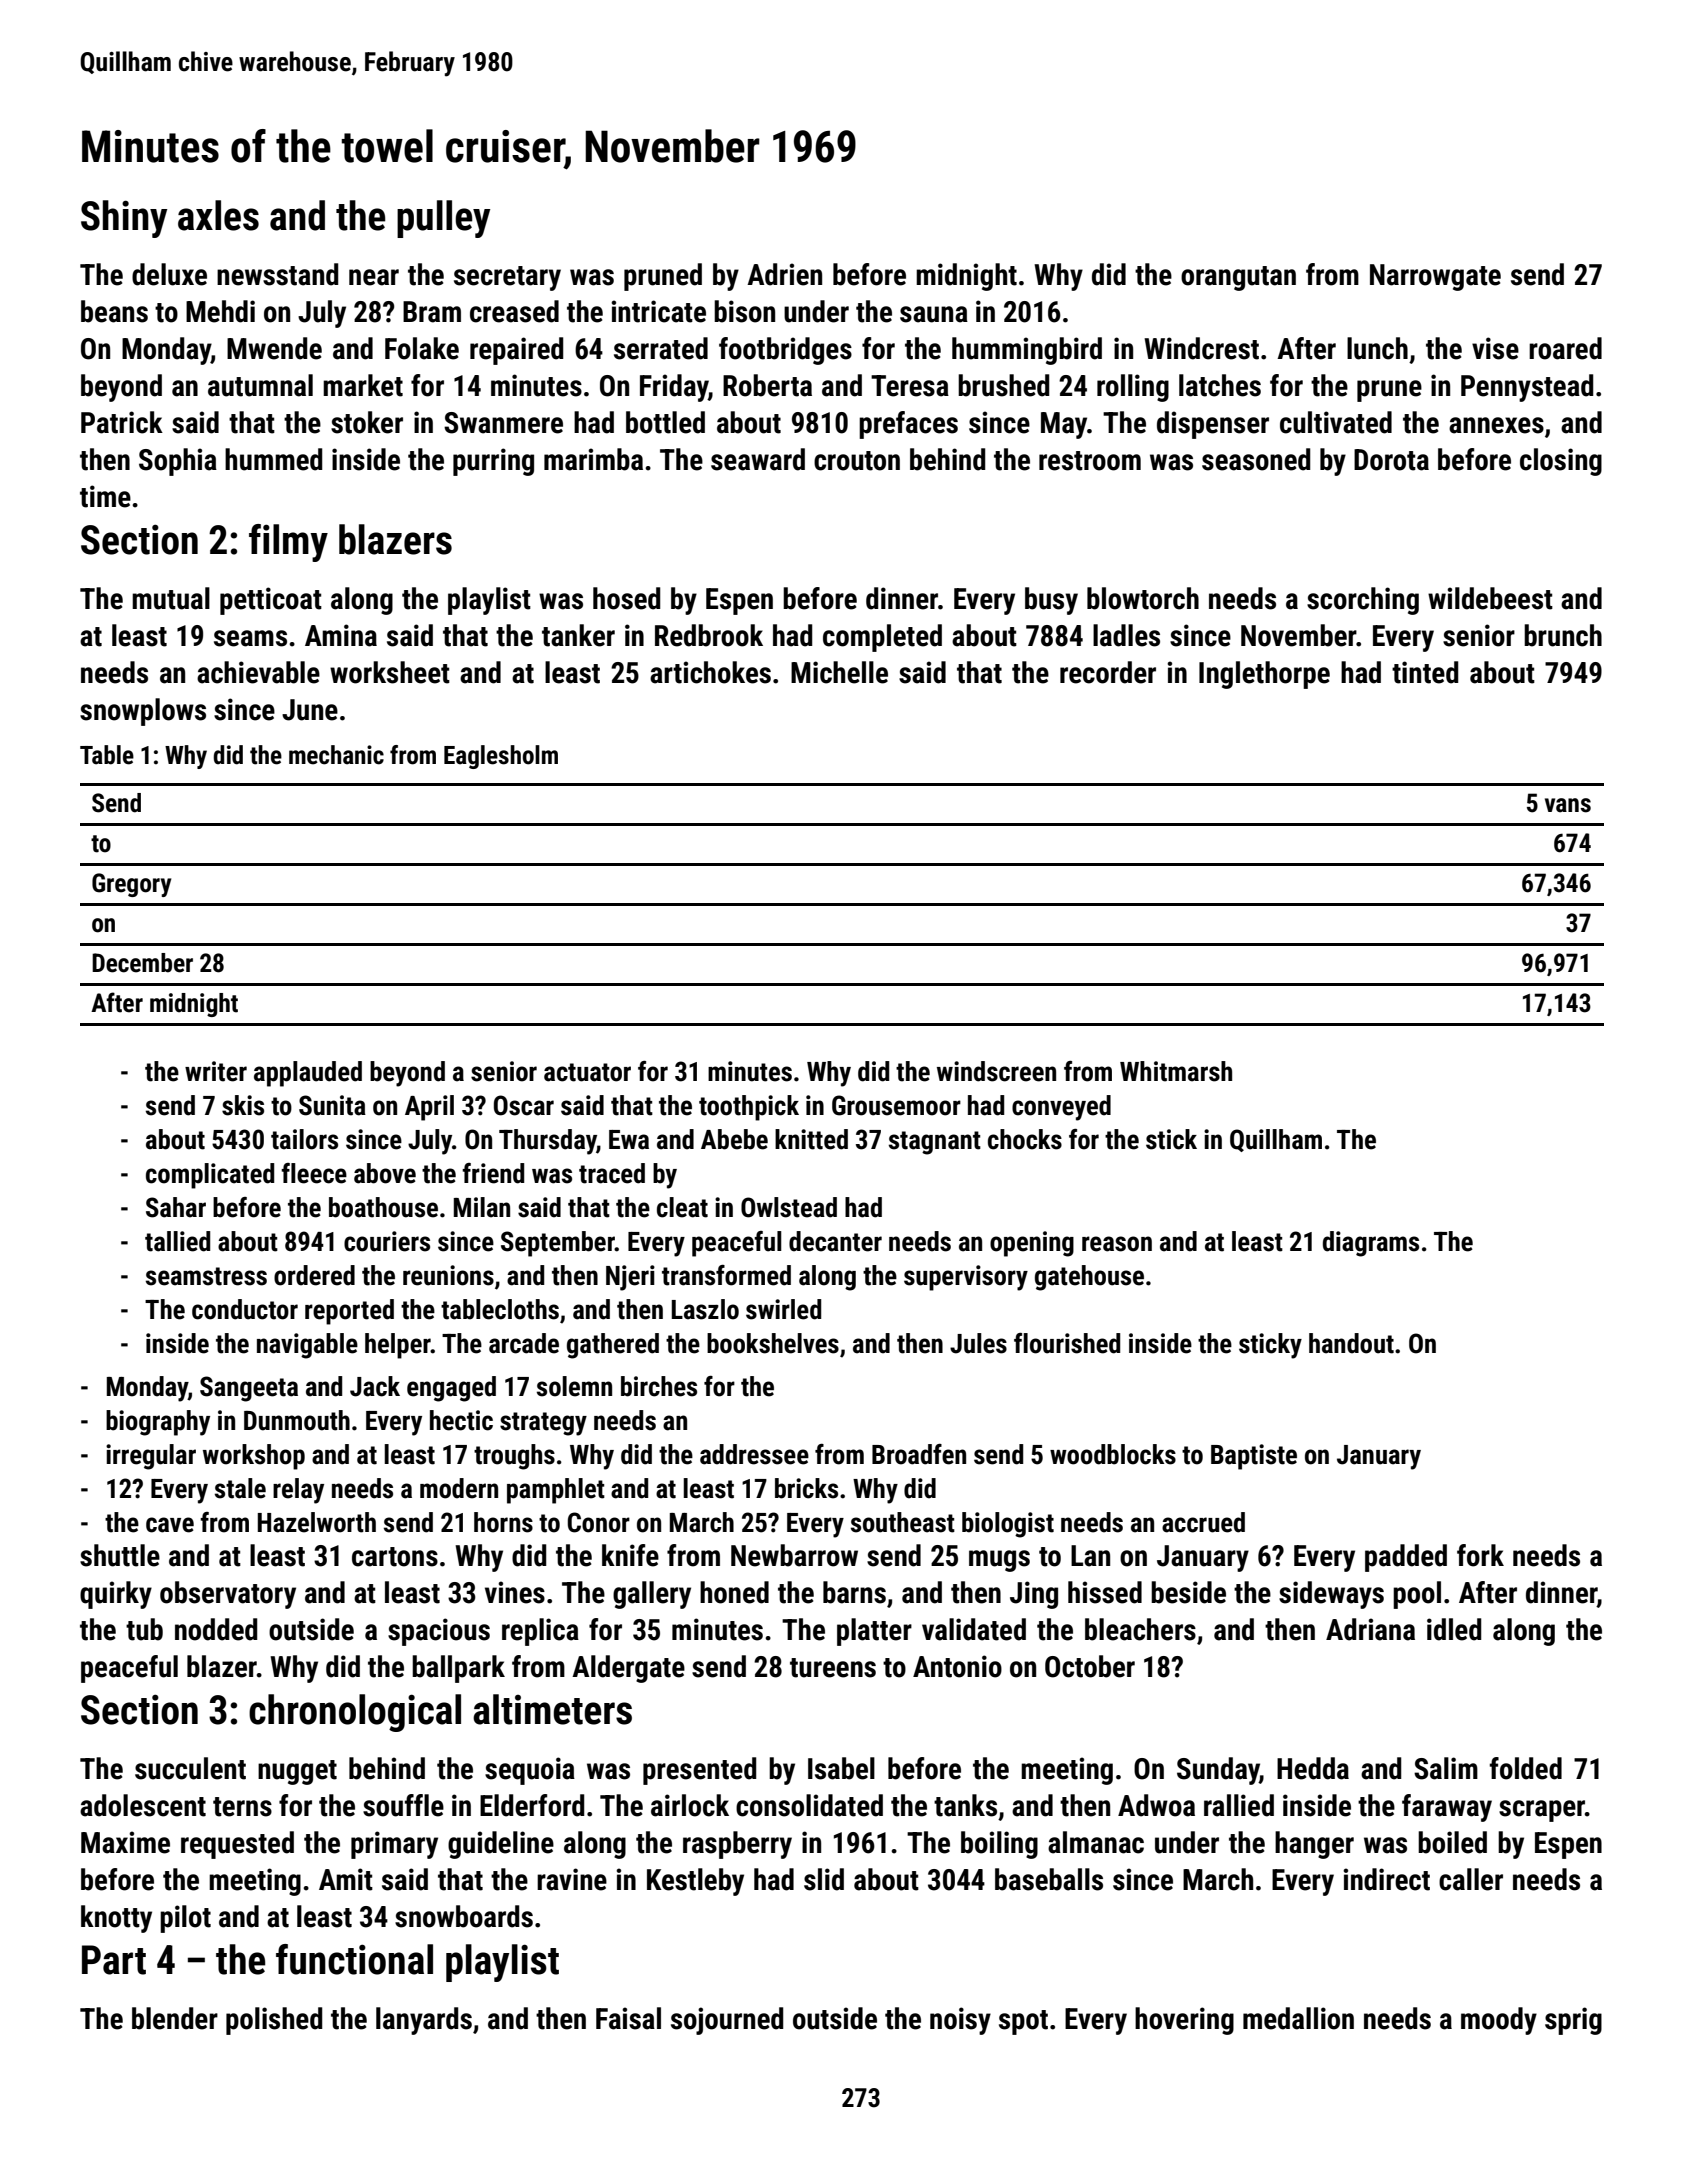 The height and width of the image is (2178, 1683). Describe the element at coordinates (1377, 348) in the image. I see `lunch` at that location.
